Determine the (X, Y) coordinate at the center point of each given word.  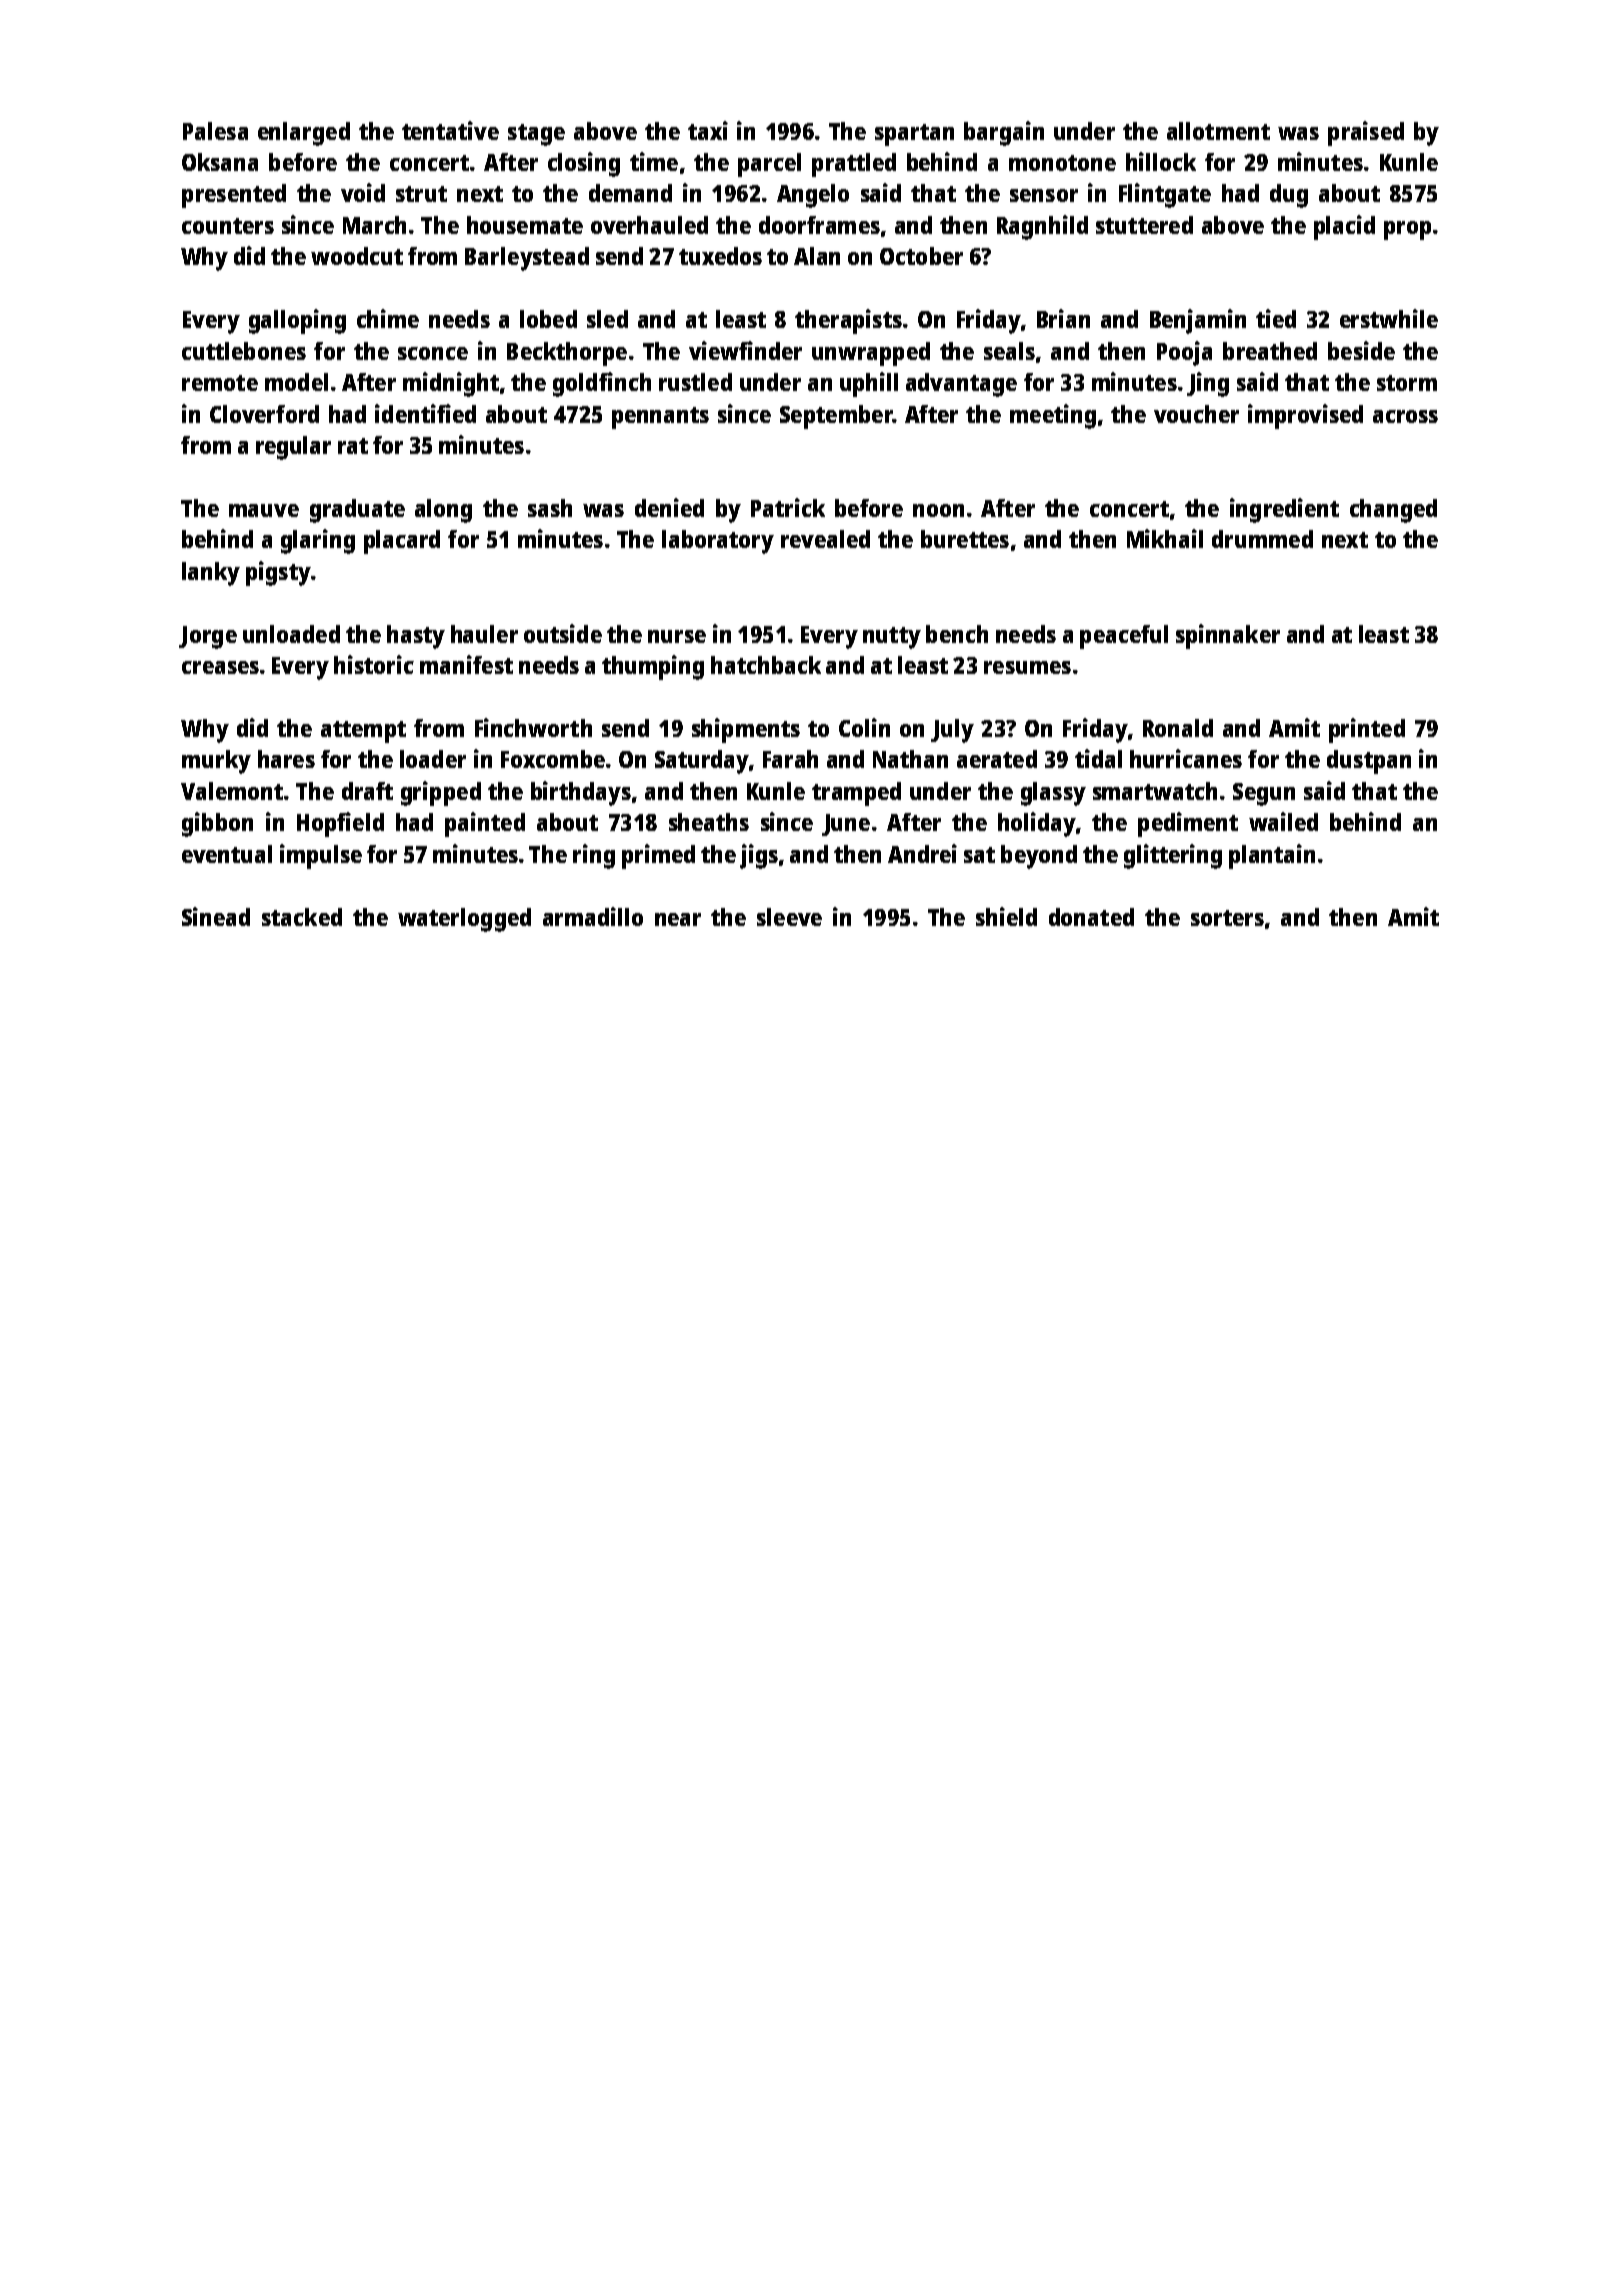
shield (1006, 916)
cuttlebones (244, 351)
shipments (746, 730)
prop (1407, 230)
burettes (965, 539)
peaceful (1124, 637)
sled (607, 319)
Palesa (215, 131)
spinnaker (1228, 636)
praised (1366, 133)
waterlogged (464, 920)
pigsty (278, 573)
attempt (363, 732)
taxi (708, 130)
